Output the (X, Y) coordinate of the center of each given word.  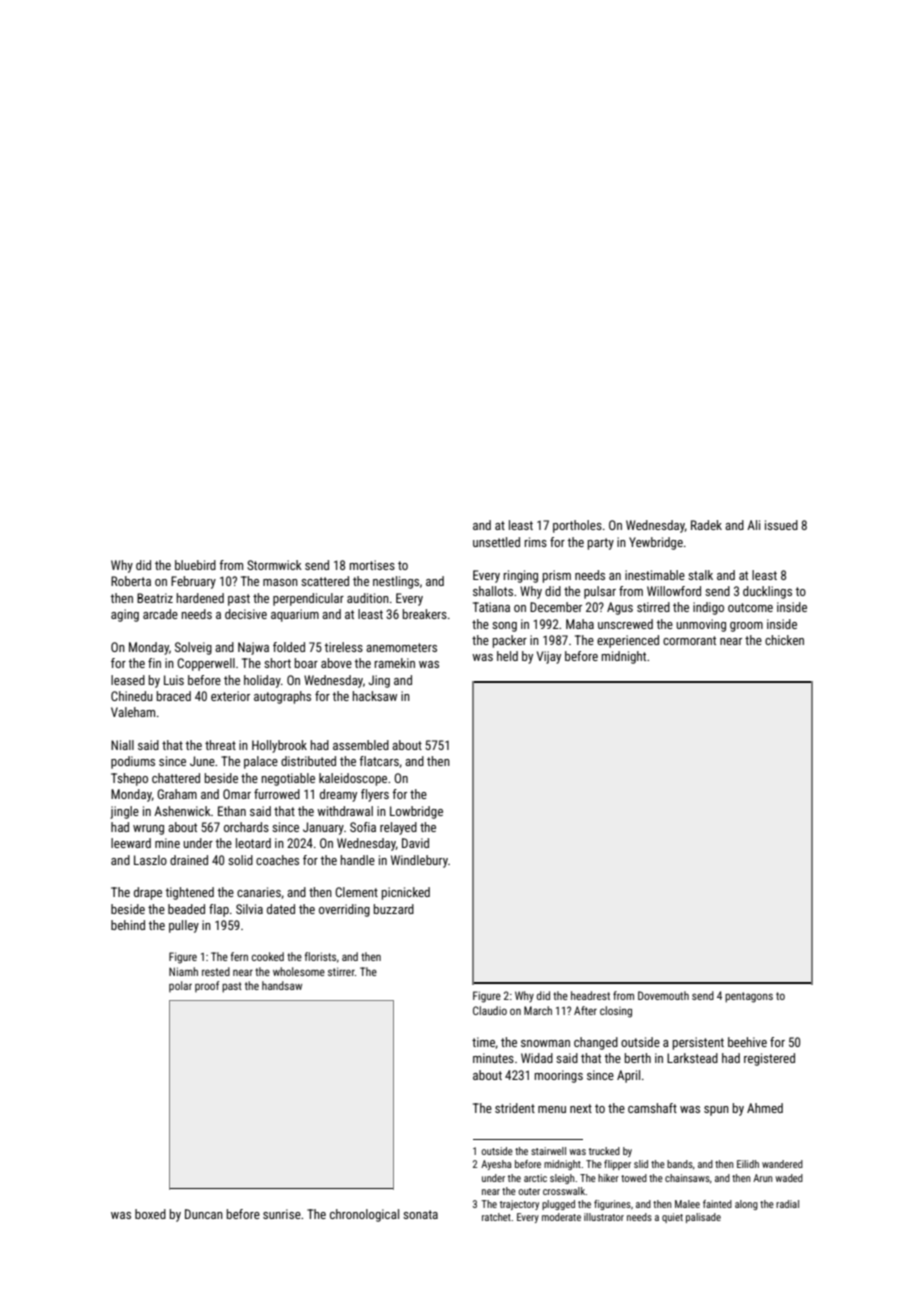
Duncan (204, 1214)
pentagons (749, 997)
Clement (356, 892)
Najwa (253, 648)
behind (128, 925)
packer (510, 641)
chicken (784, 640)
